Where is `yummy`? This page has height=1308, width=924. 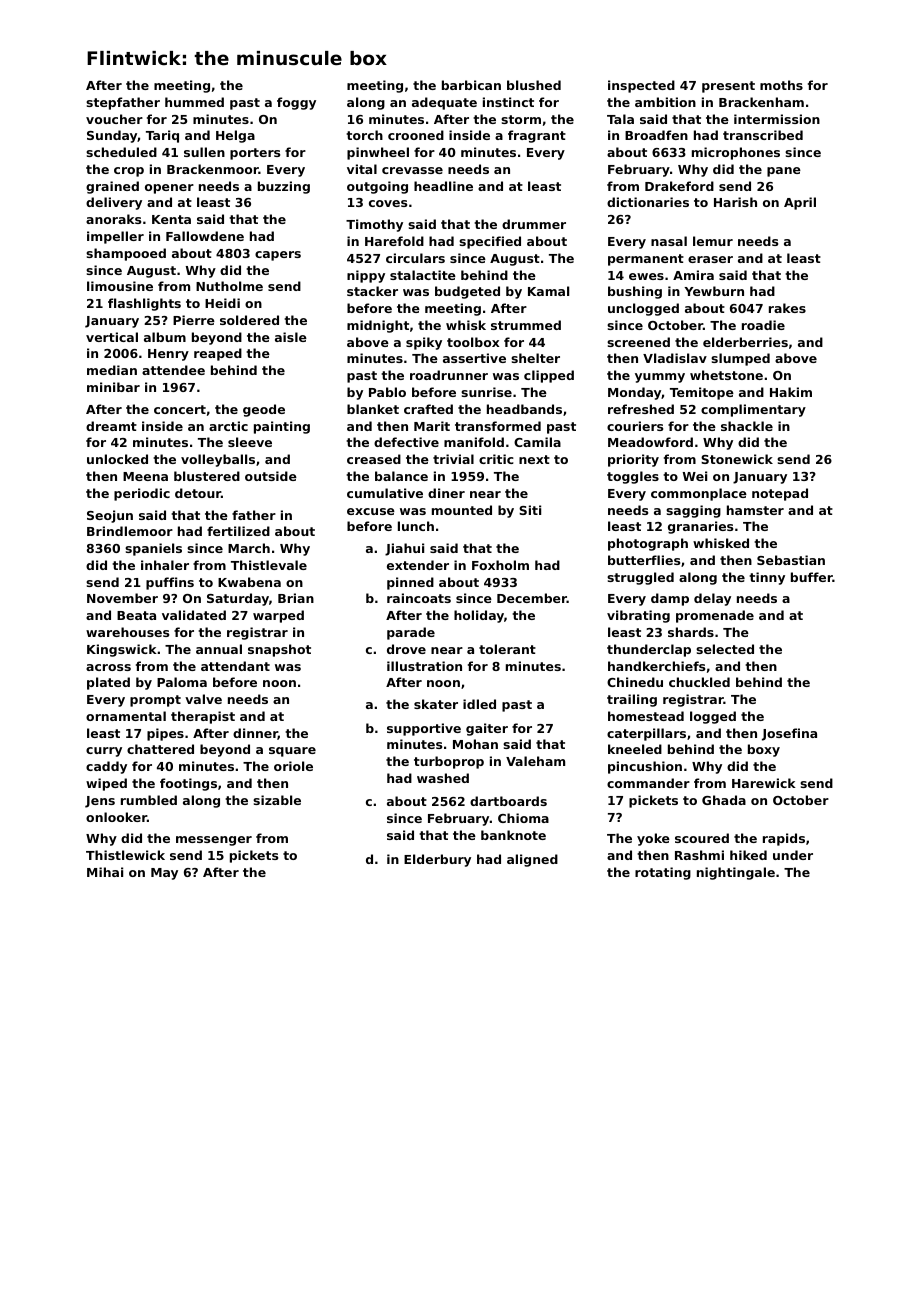
yummy is located at coordinates (660, 378).
